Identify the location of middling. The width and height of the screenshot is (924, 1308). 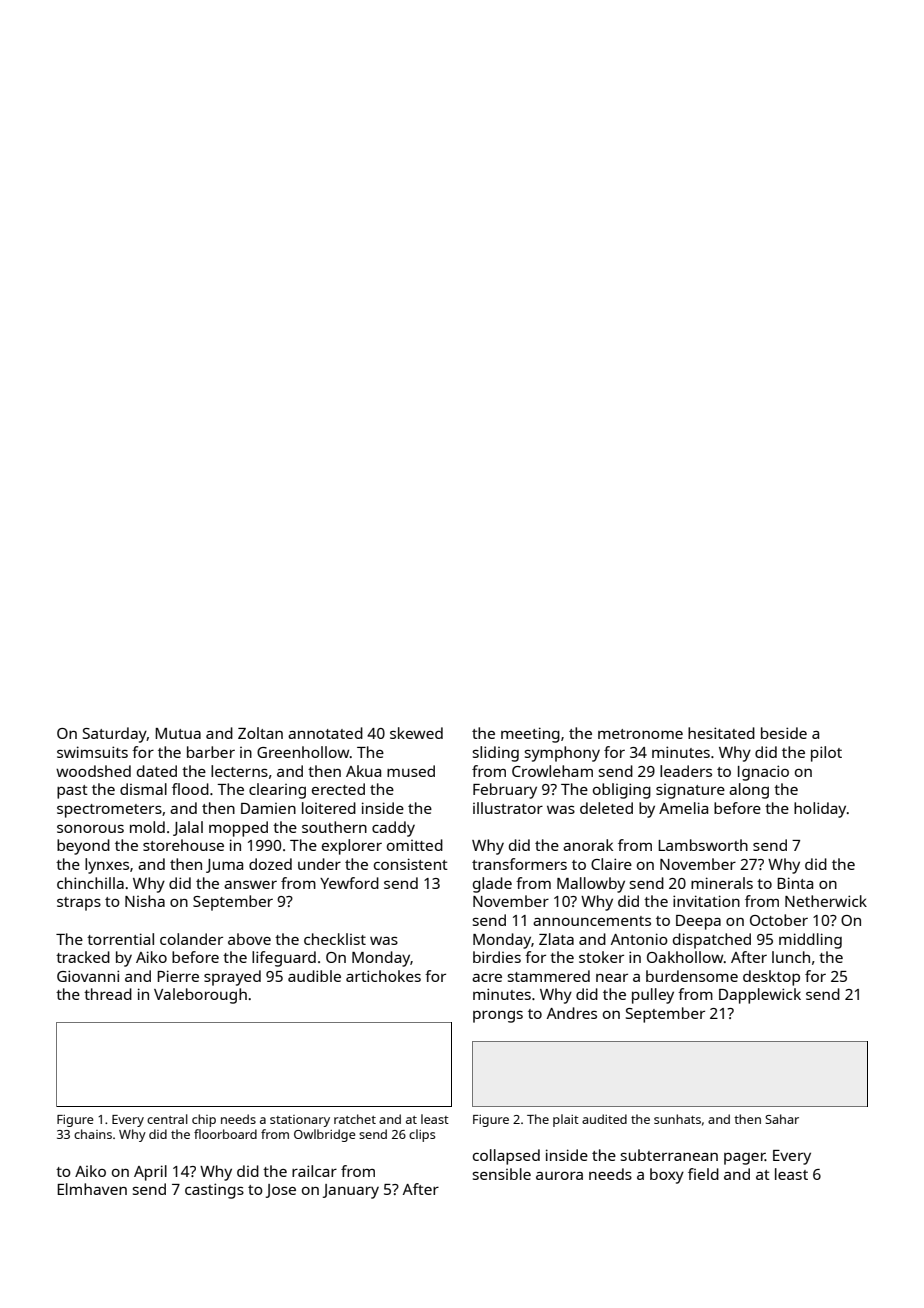
(810, 941).
